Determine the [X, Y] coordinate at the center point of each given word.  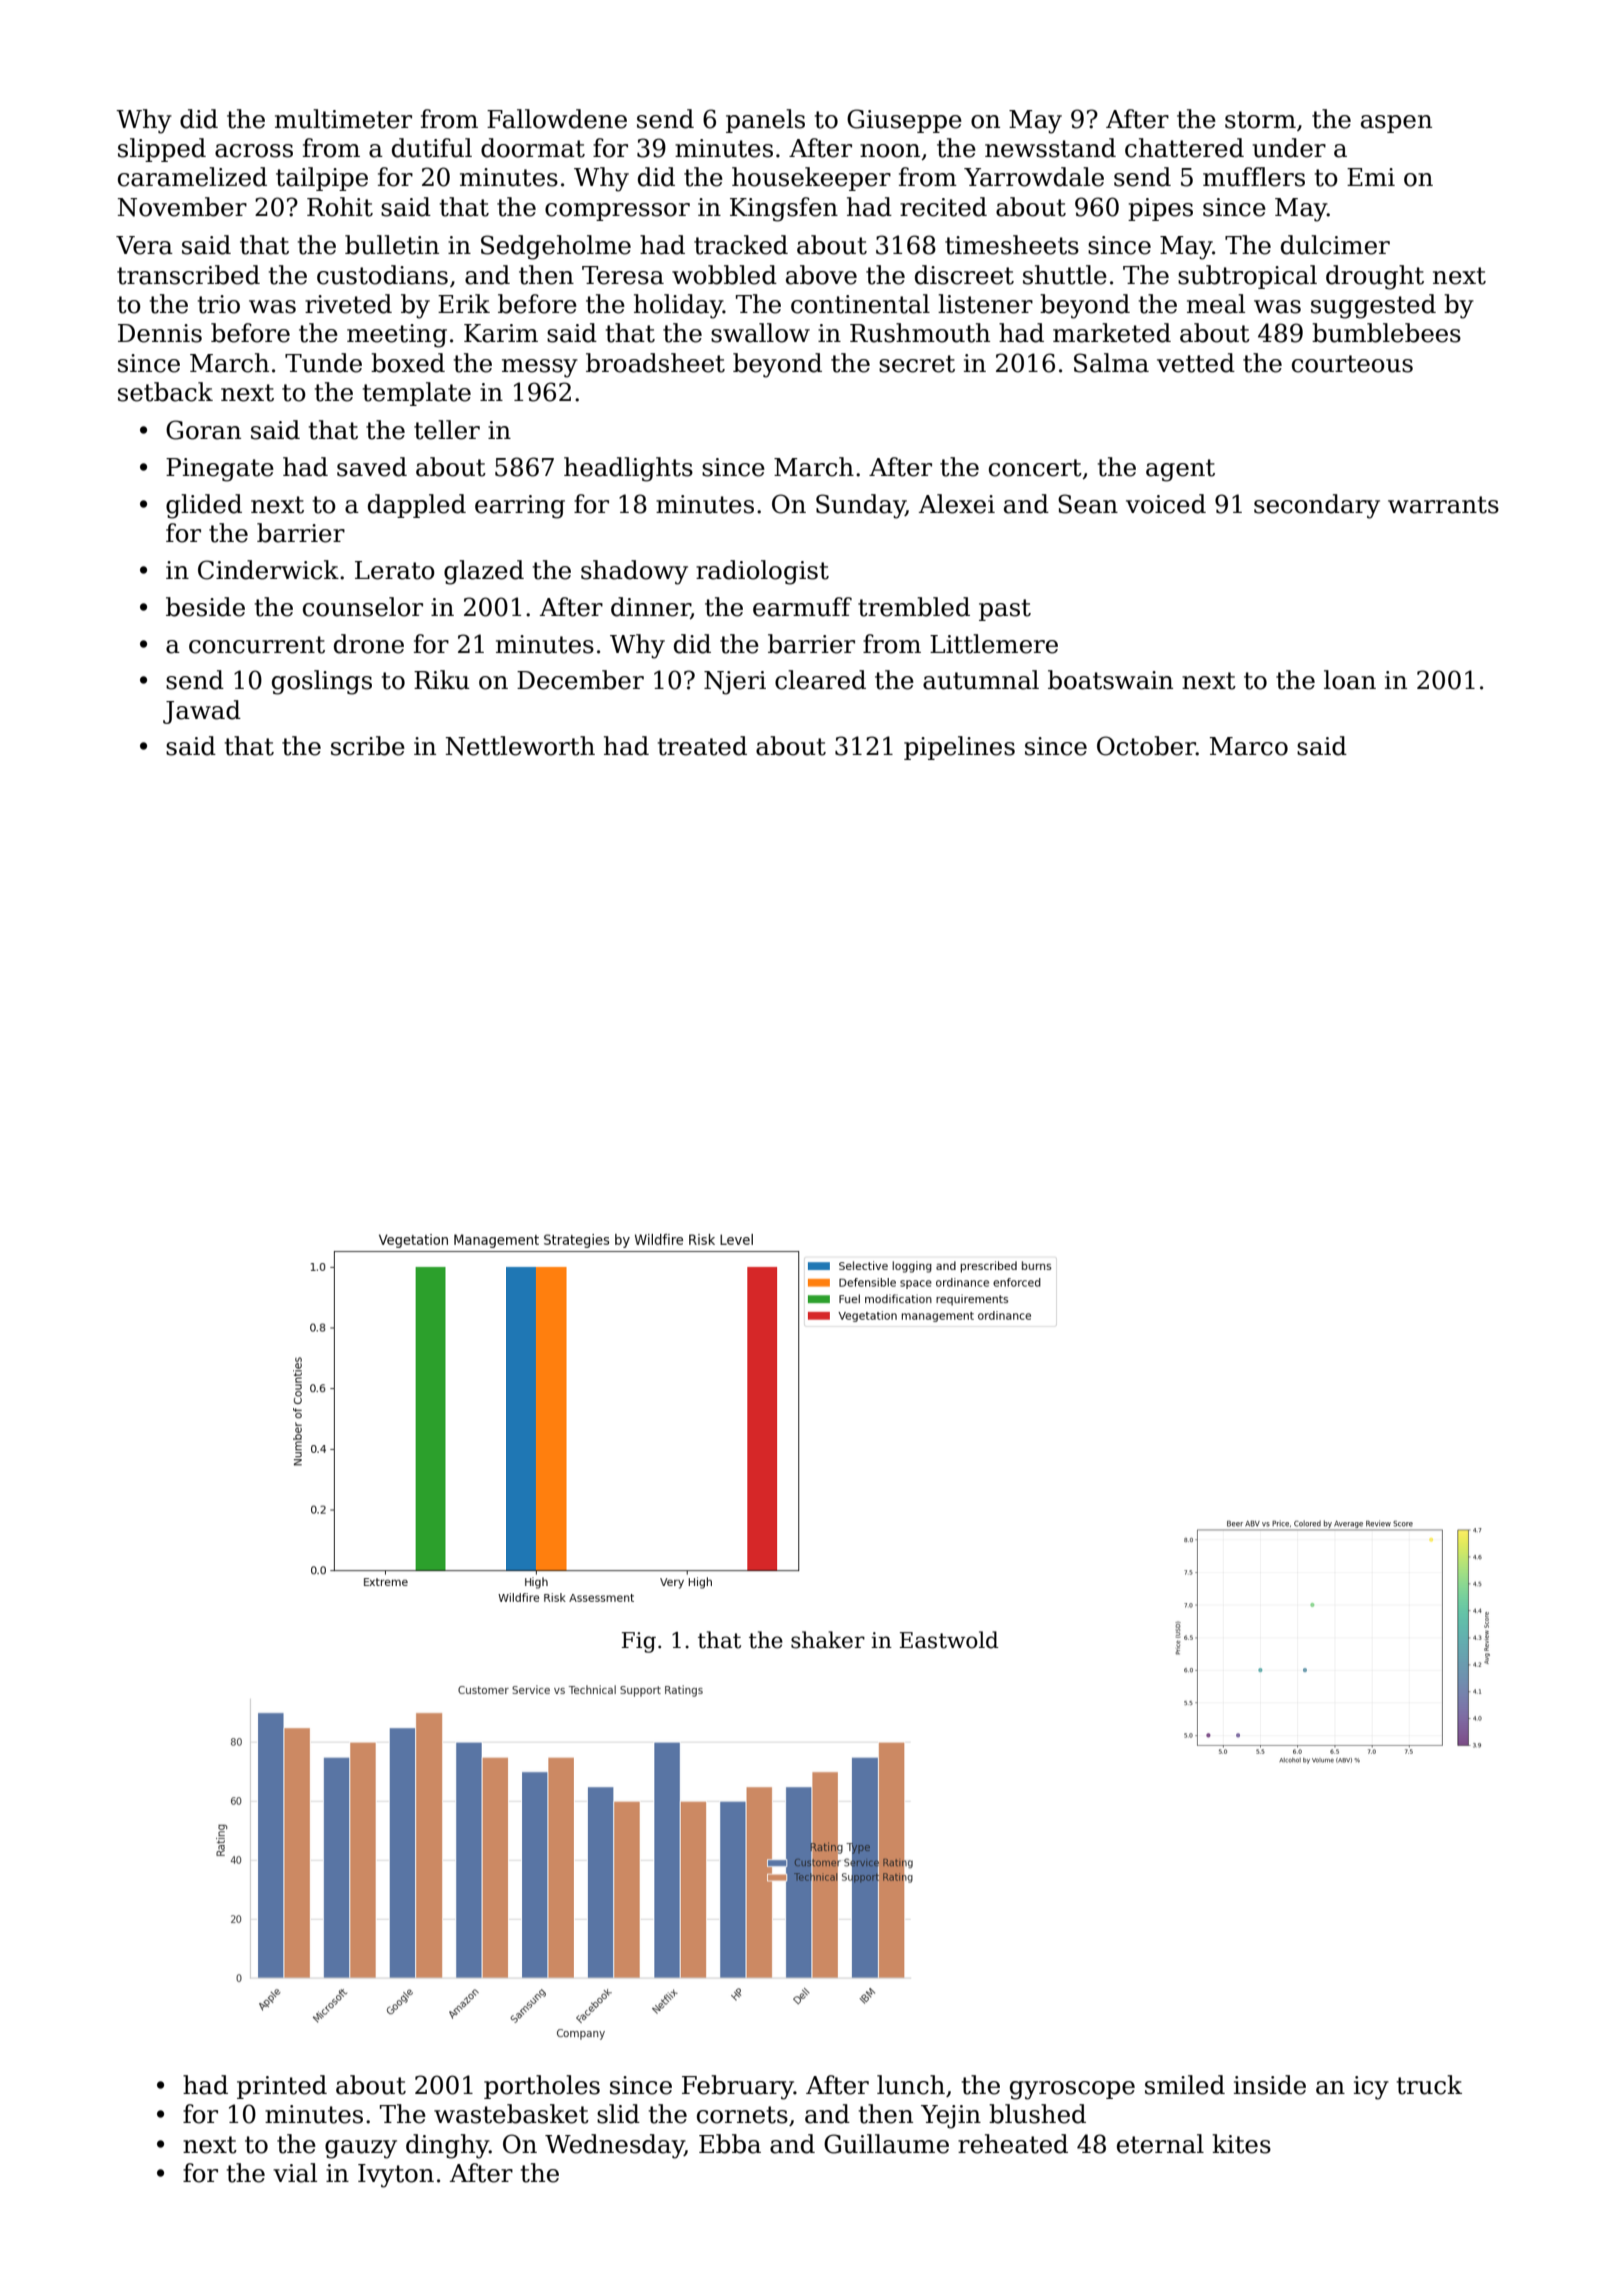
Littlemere [994, 644]
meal [1216, 304]
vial [295, 2173]
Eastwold [949, 1640]
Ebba [730, 2144]
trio [219, 304]
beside [205, 607]
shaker [828, 1640]
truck [1429, 2085]
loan [1350, 680]
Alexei [957, 504]
